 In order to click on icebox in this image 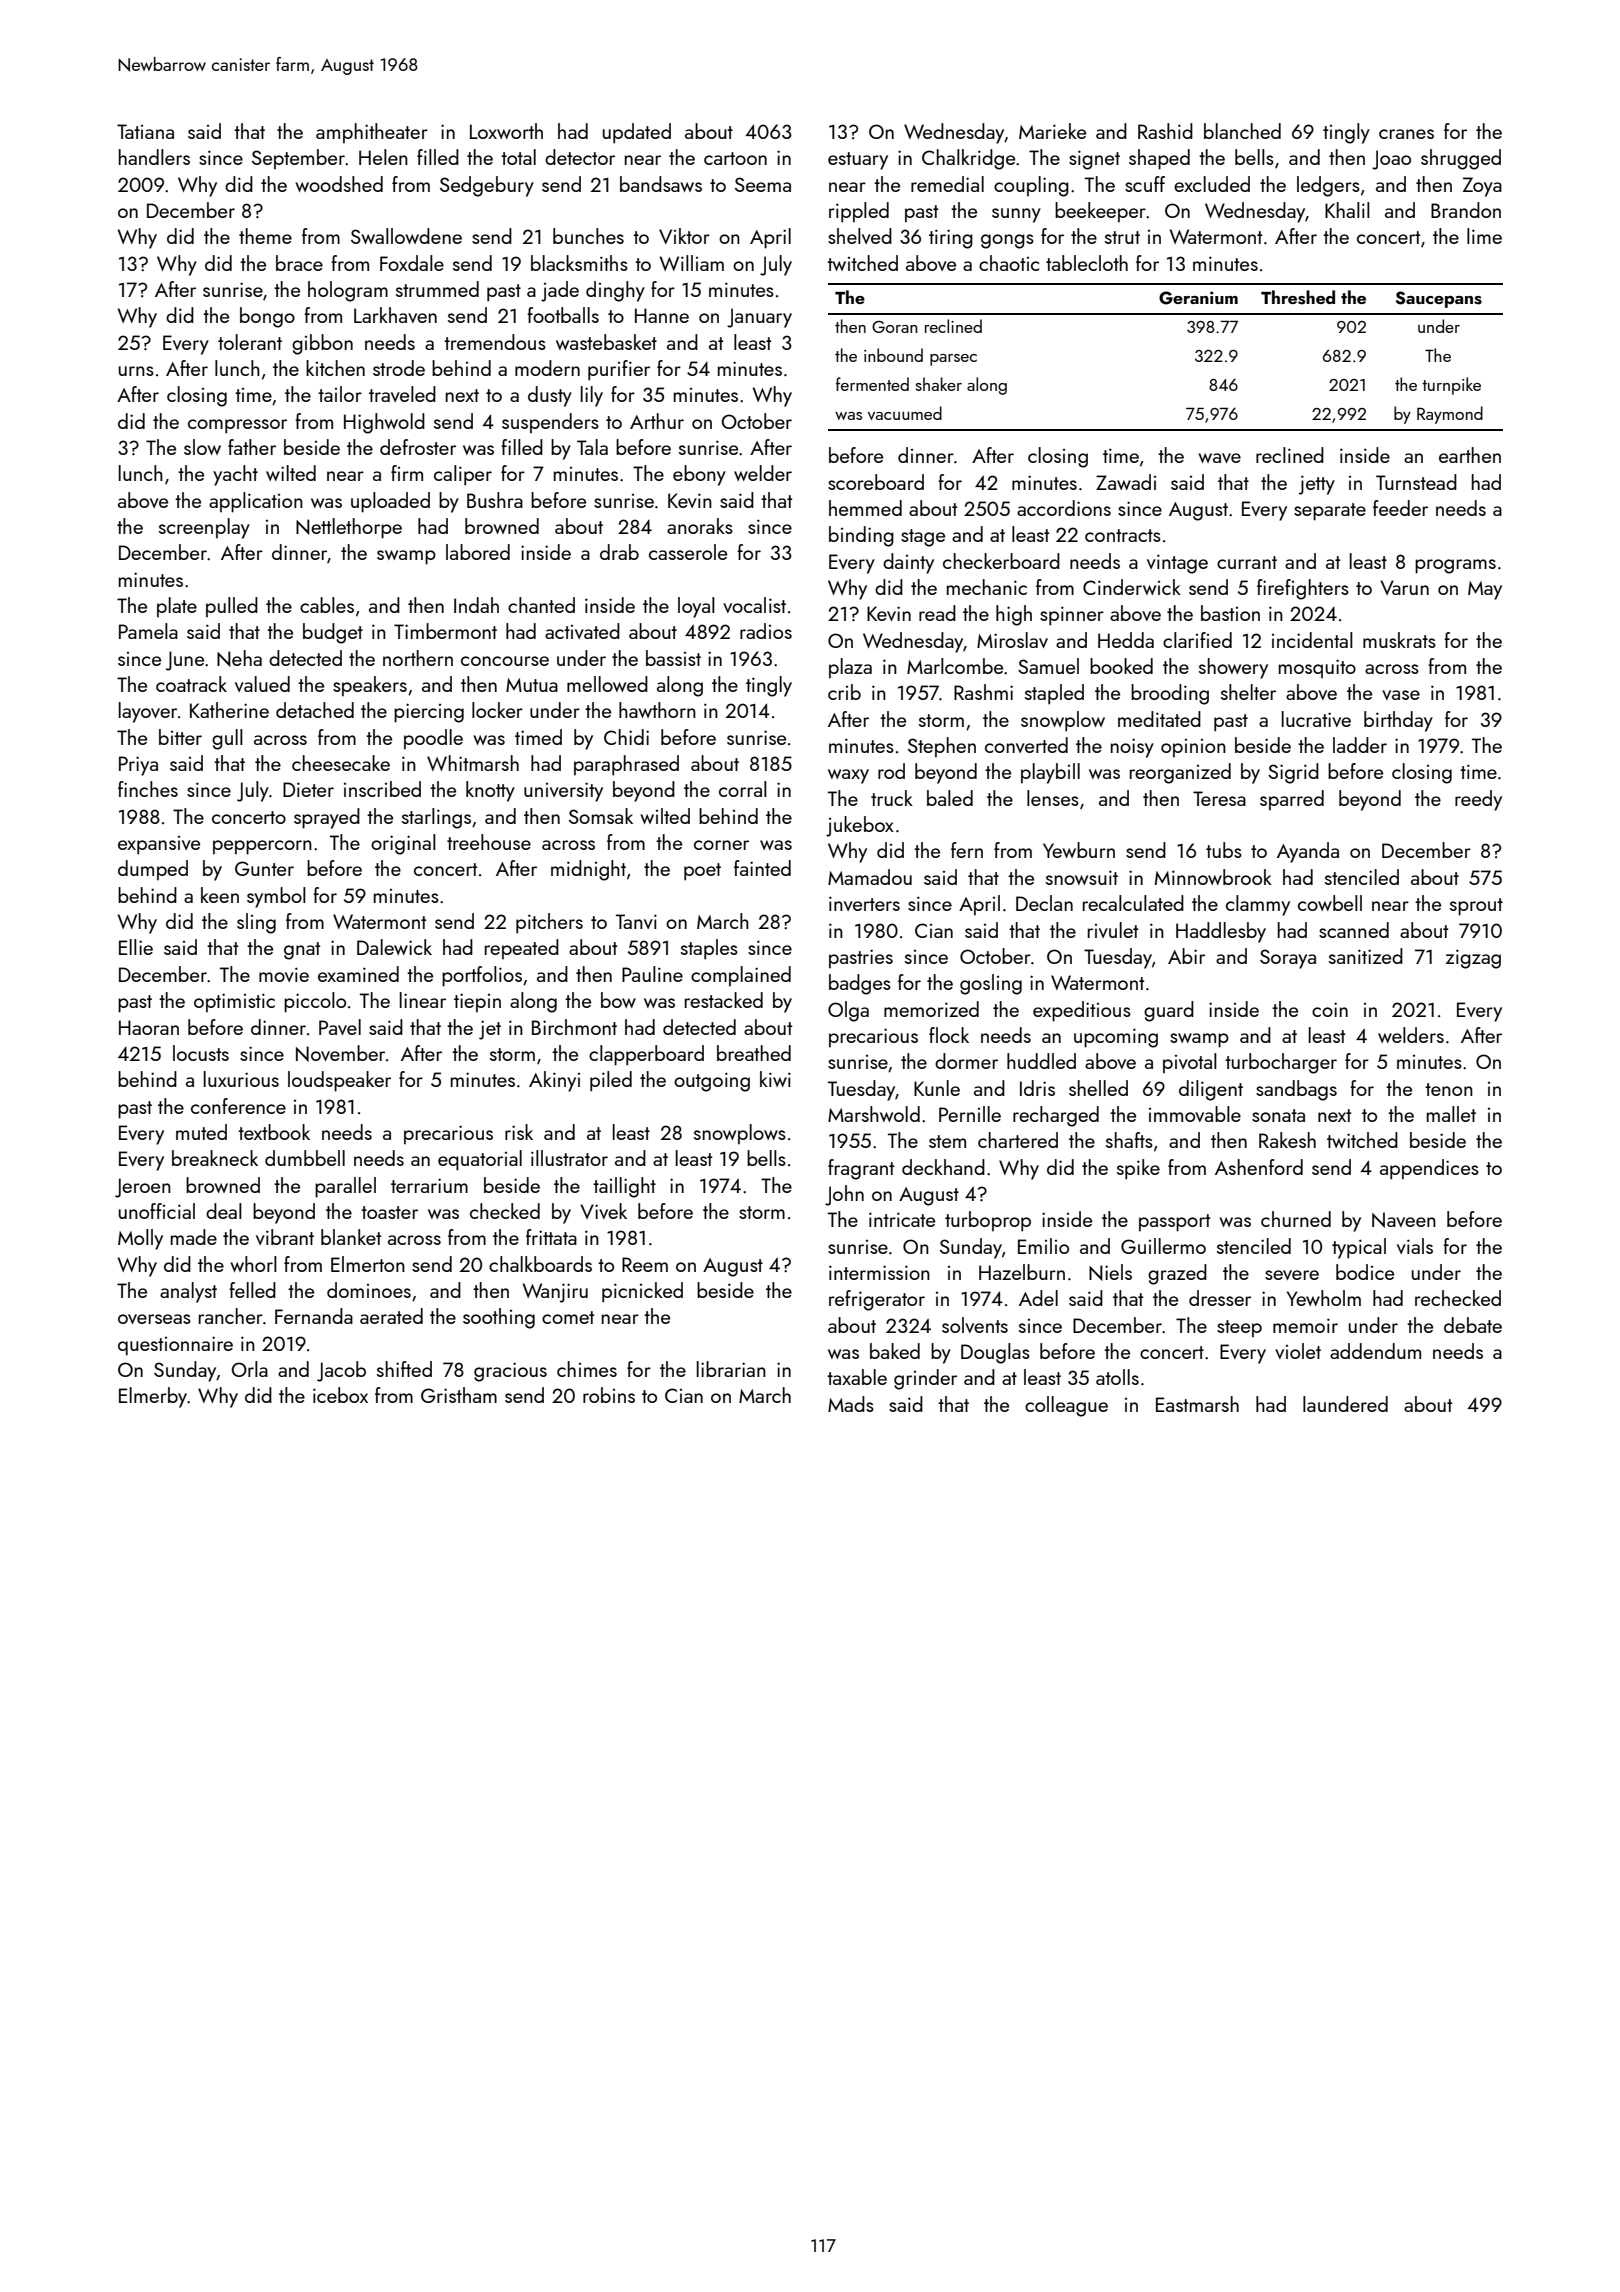, I will do `click(340, 1395)`.
